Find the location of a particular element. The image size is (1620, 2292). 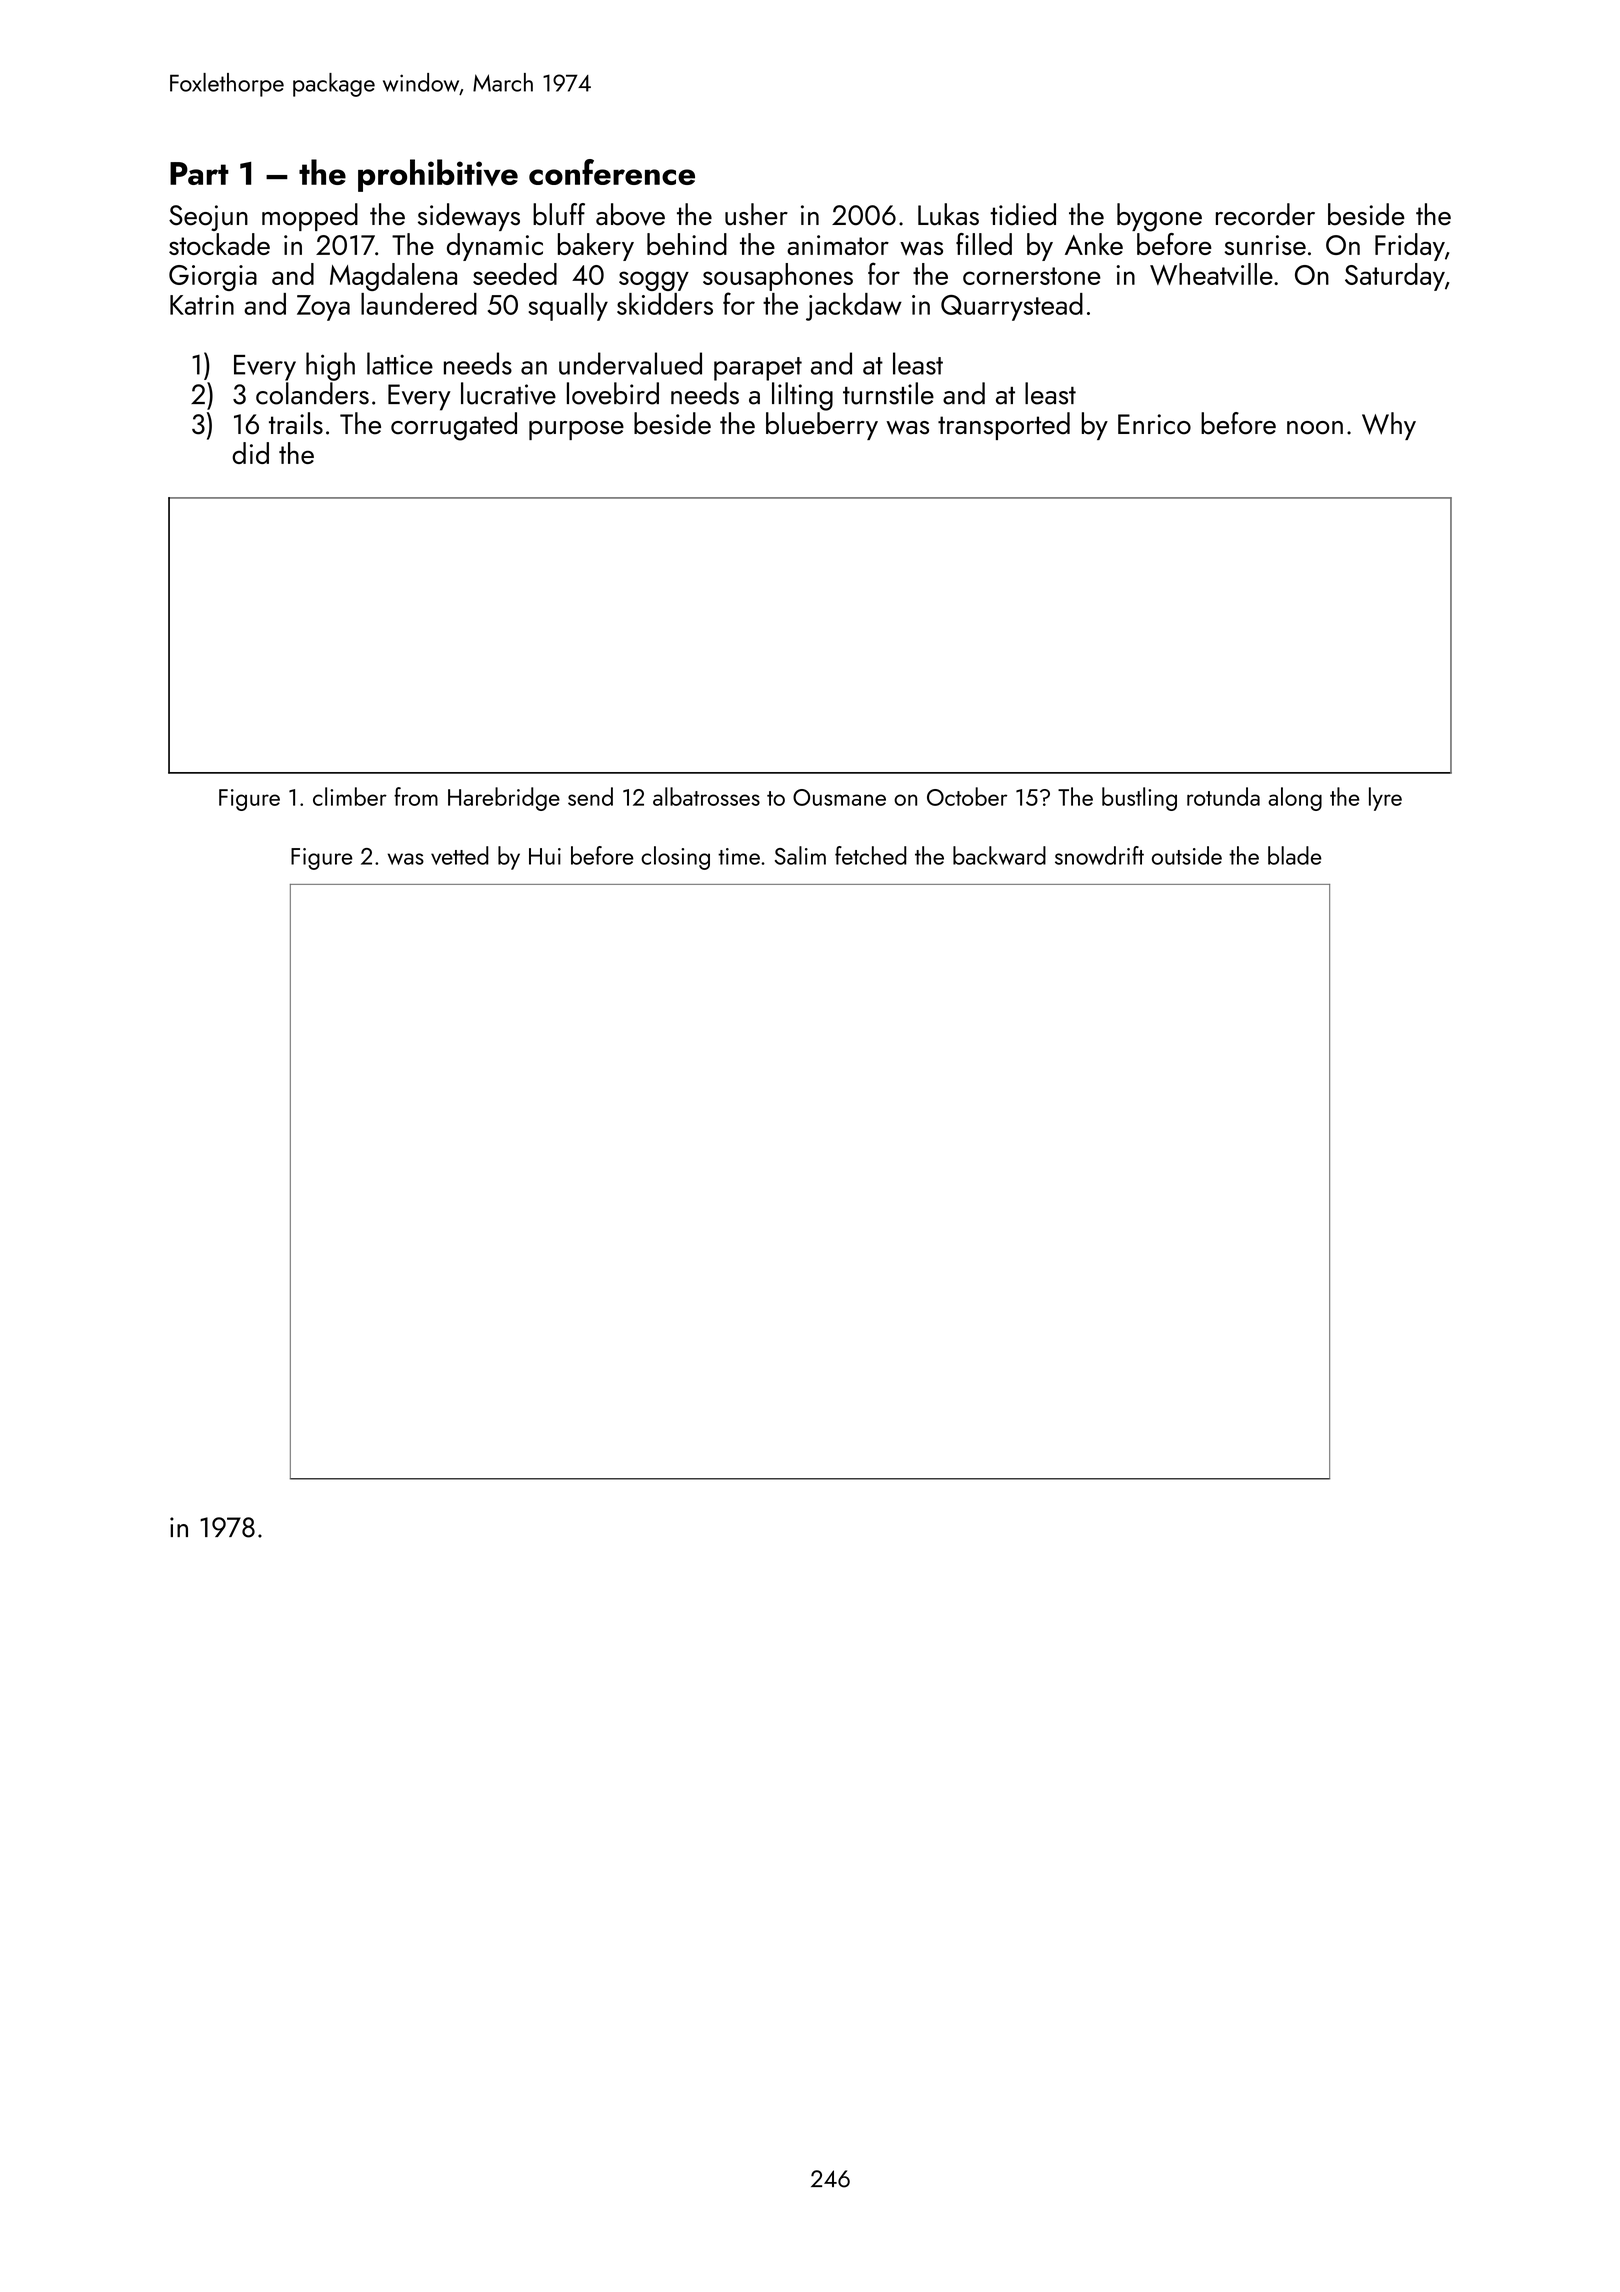

closing is located at coordinates (675, 858).
